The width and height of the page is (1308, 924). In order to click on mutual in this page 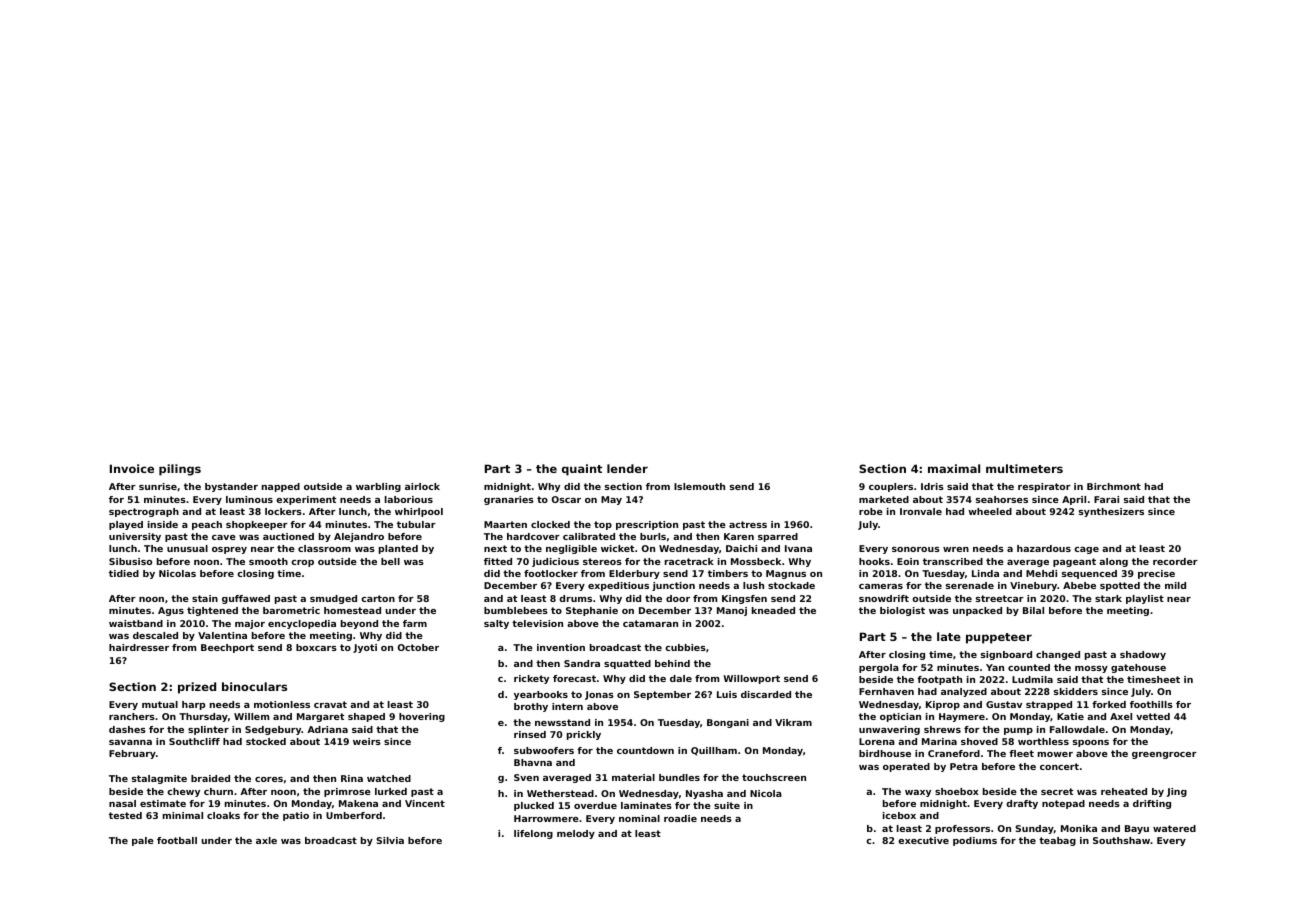, I will do `click(160, 704)`.
